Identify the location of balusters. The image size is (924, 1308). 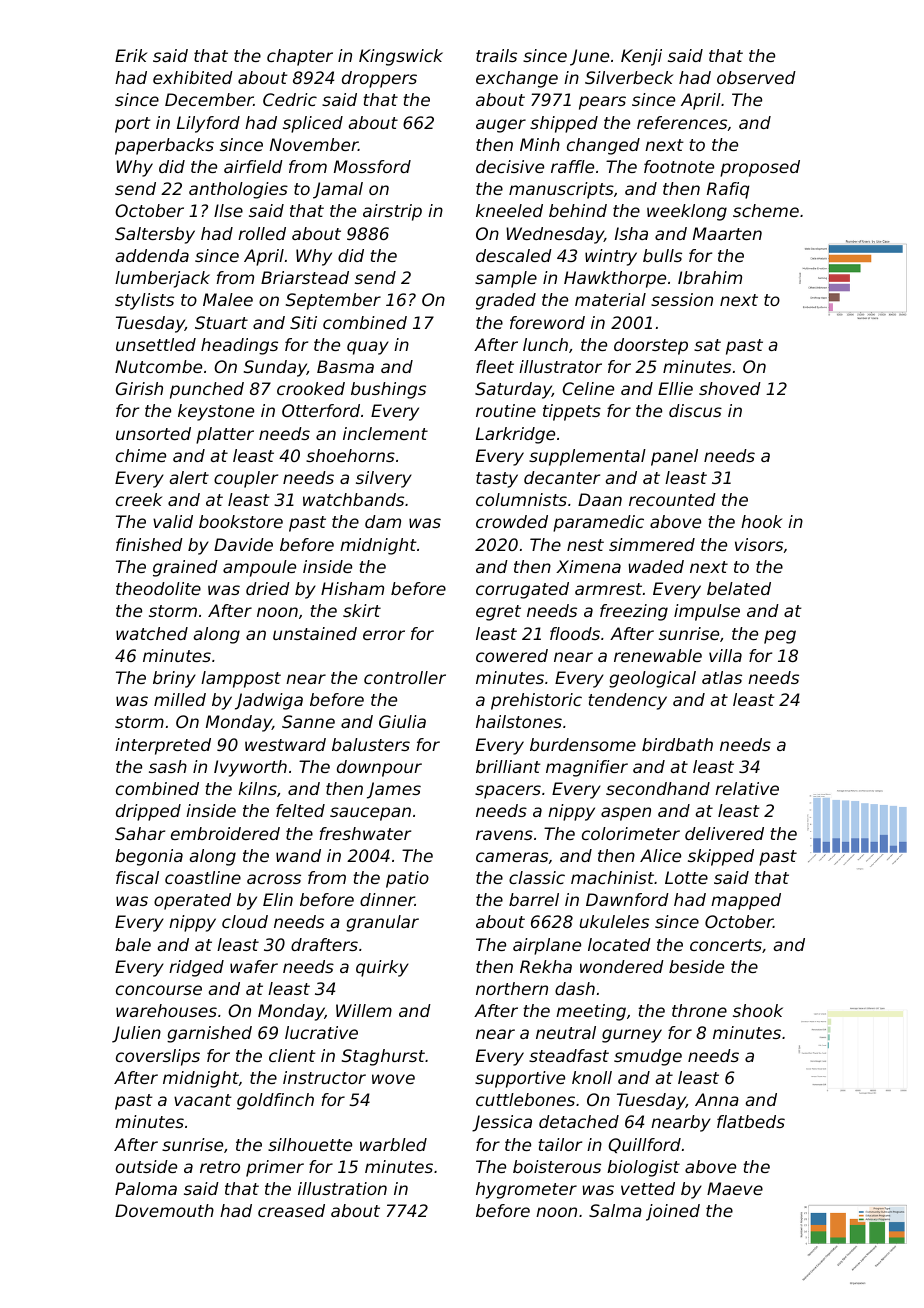
(371, 744).
